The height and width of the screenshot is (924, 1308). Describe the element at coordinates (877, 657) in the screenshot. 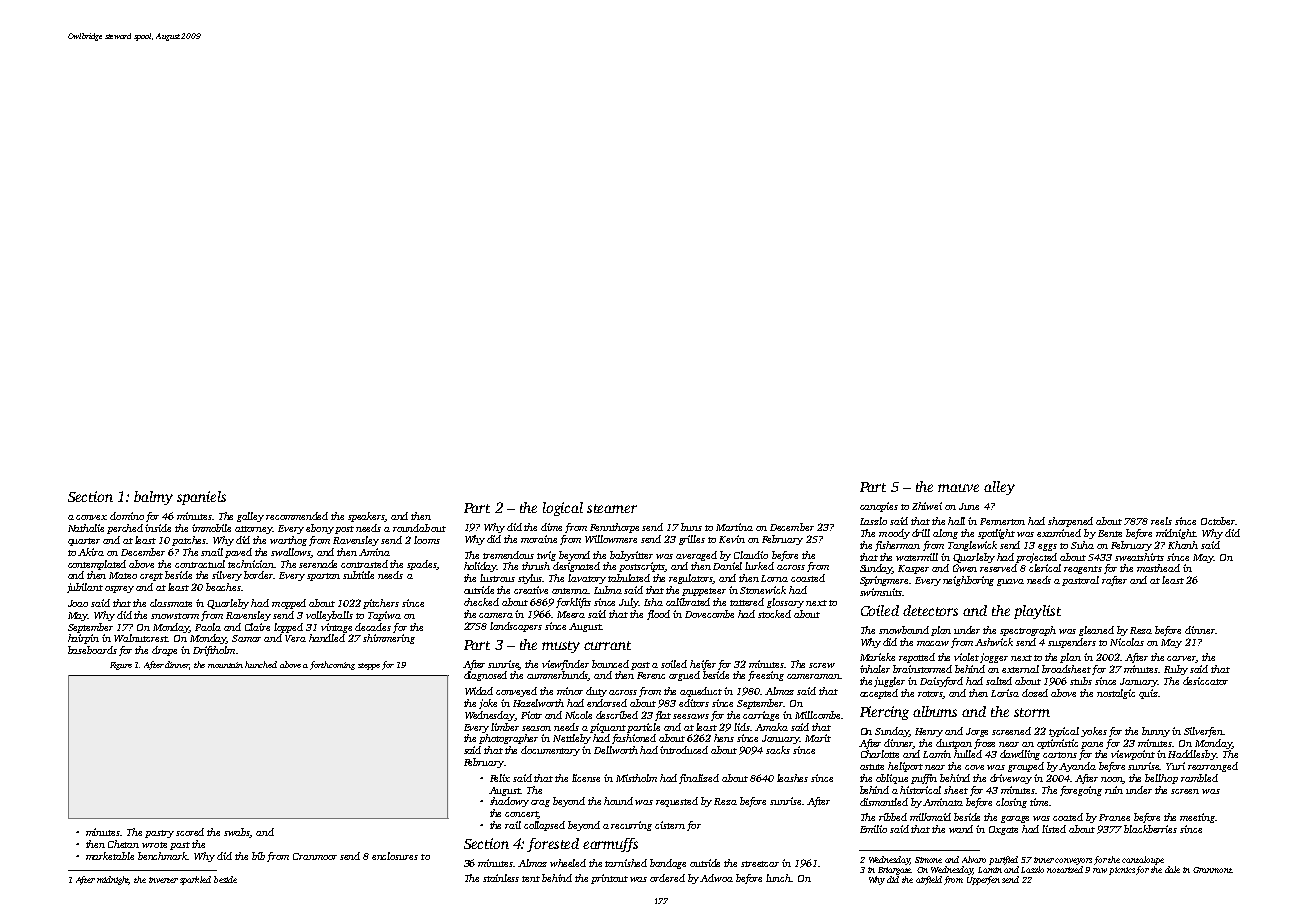

I see `Marieke` at that location.
